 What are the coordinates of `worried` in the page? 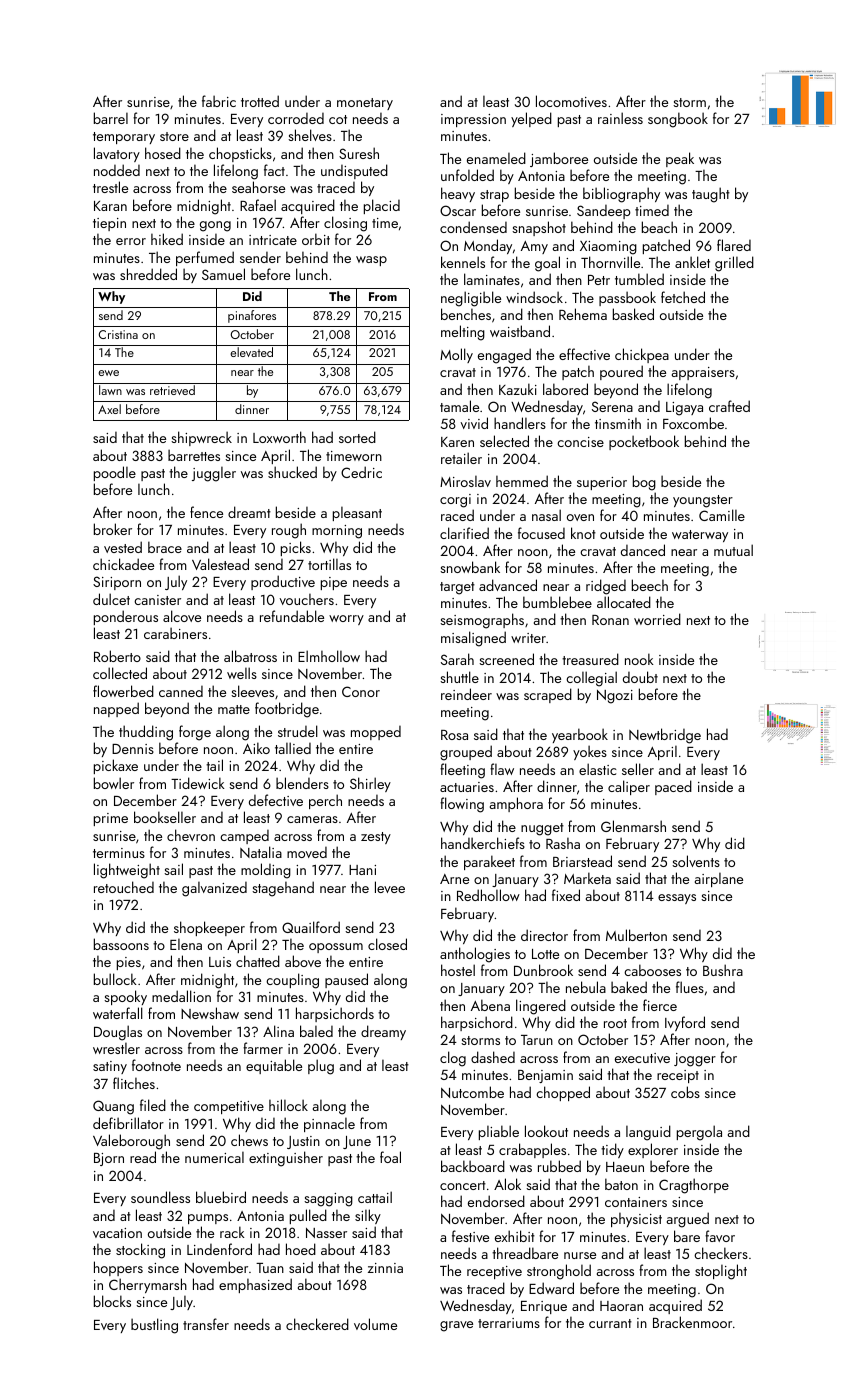 It's located at (657, 619).
